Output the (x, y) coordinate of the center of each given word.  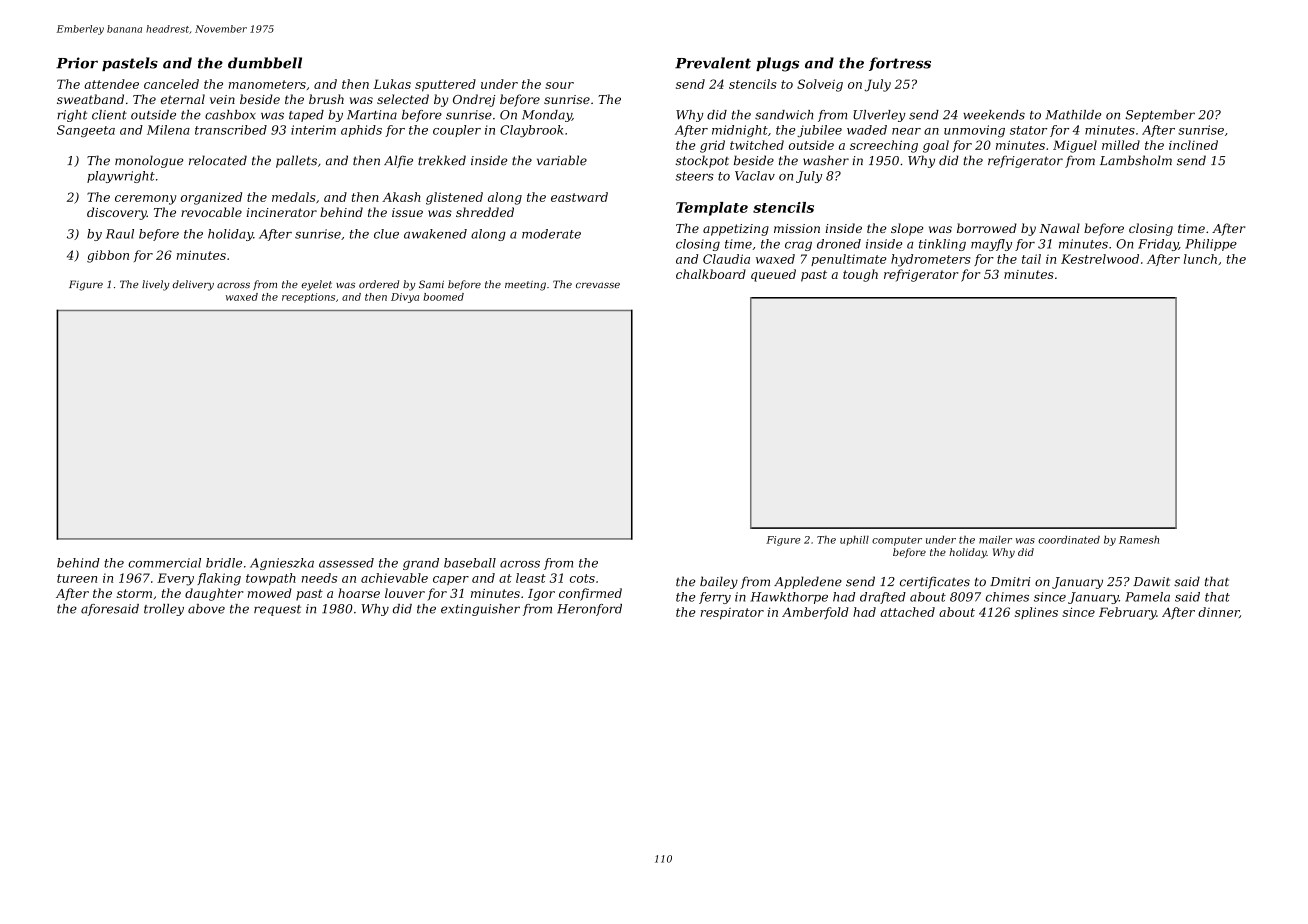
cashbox (230, 115)
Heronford (589, 610)
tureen (77, 578)
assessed (346, 563)
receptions (308, 298)
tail (1031, 259)
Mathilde (1074, 115)
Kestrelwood (1100, 259)
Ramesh (1139, 540)
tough (860, 275)
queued (773, 275)
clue (386, 234)
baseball (470, 563)
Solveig (820, 85)
